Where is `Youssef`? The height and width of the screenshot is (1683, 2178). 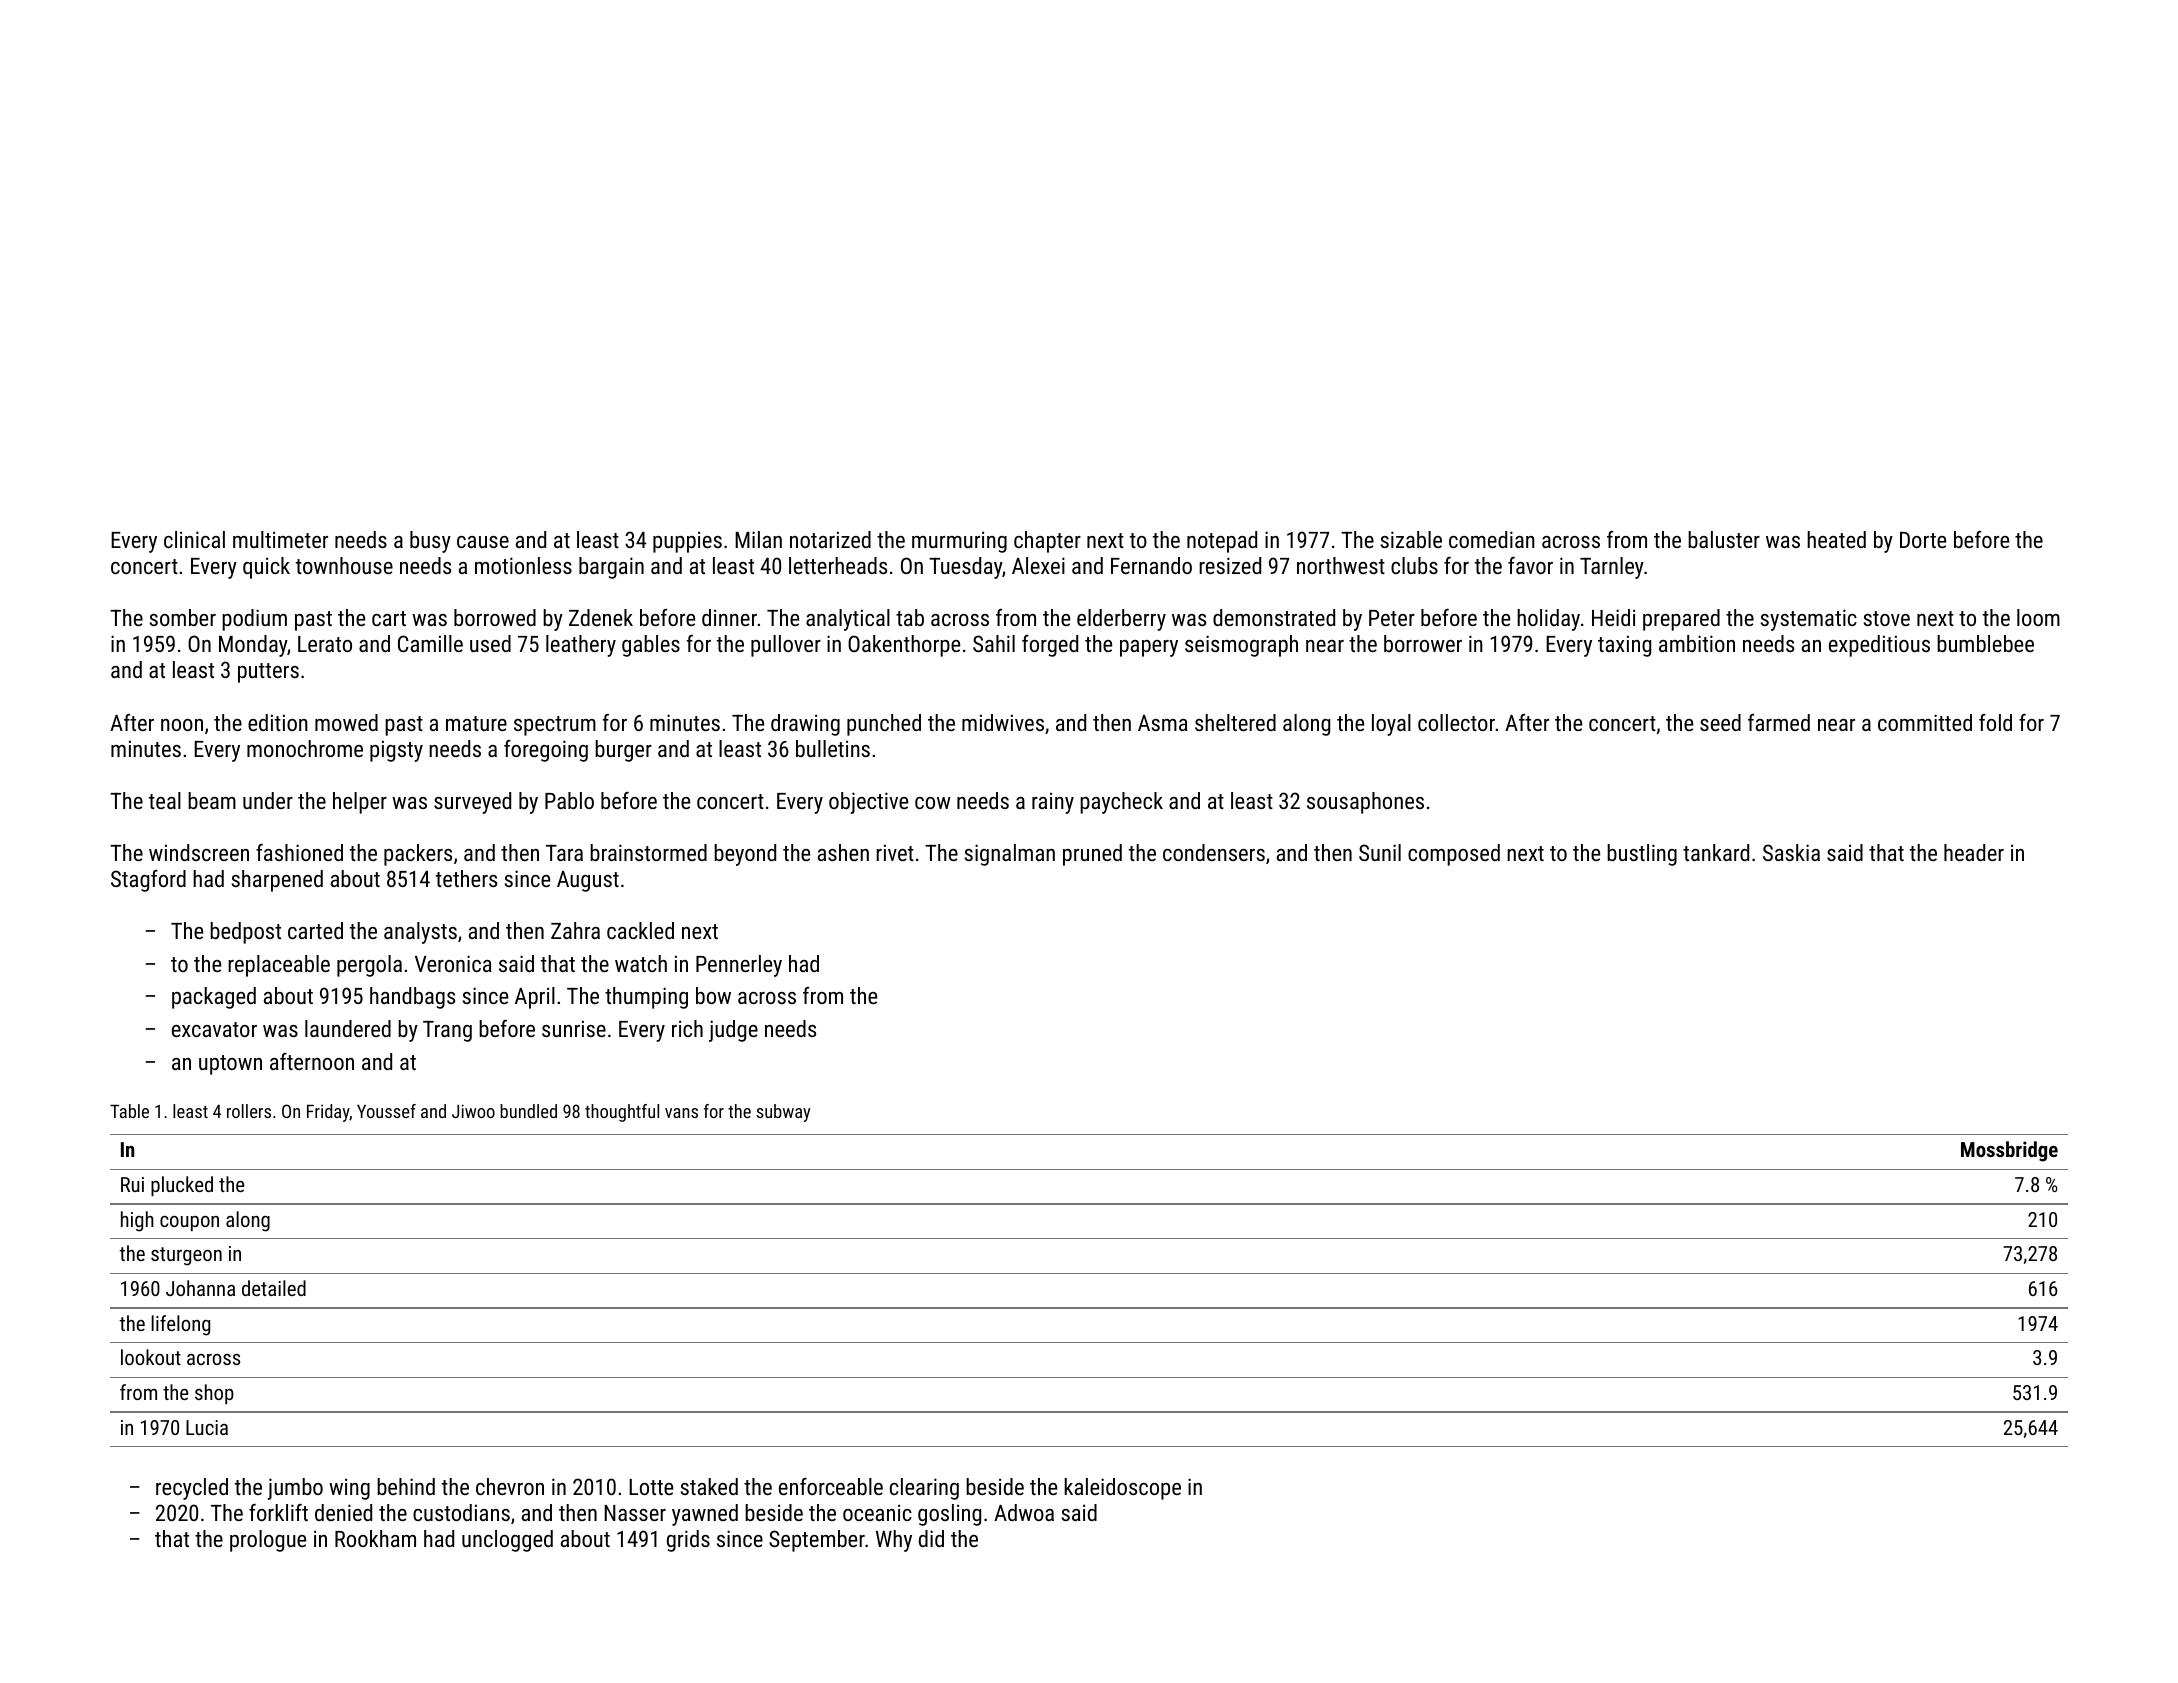
Youssef is located at coordinates (386, 1111).
